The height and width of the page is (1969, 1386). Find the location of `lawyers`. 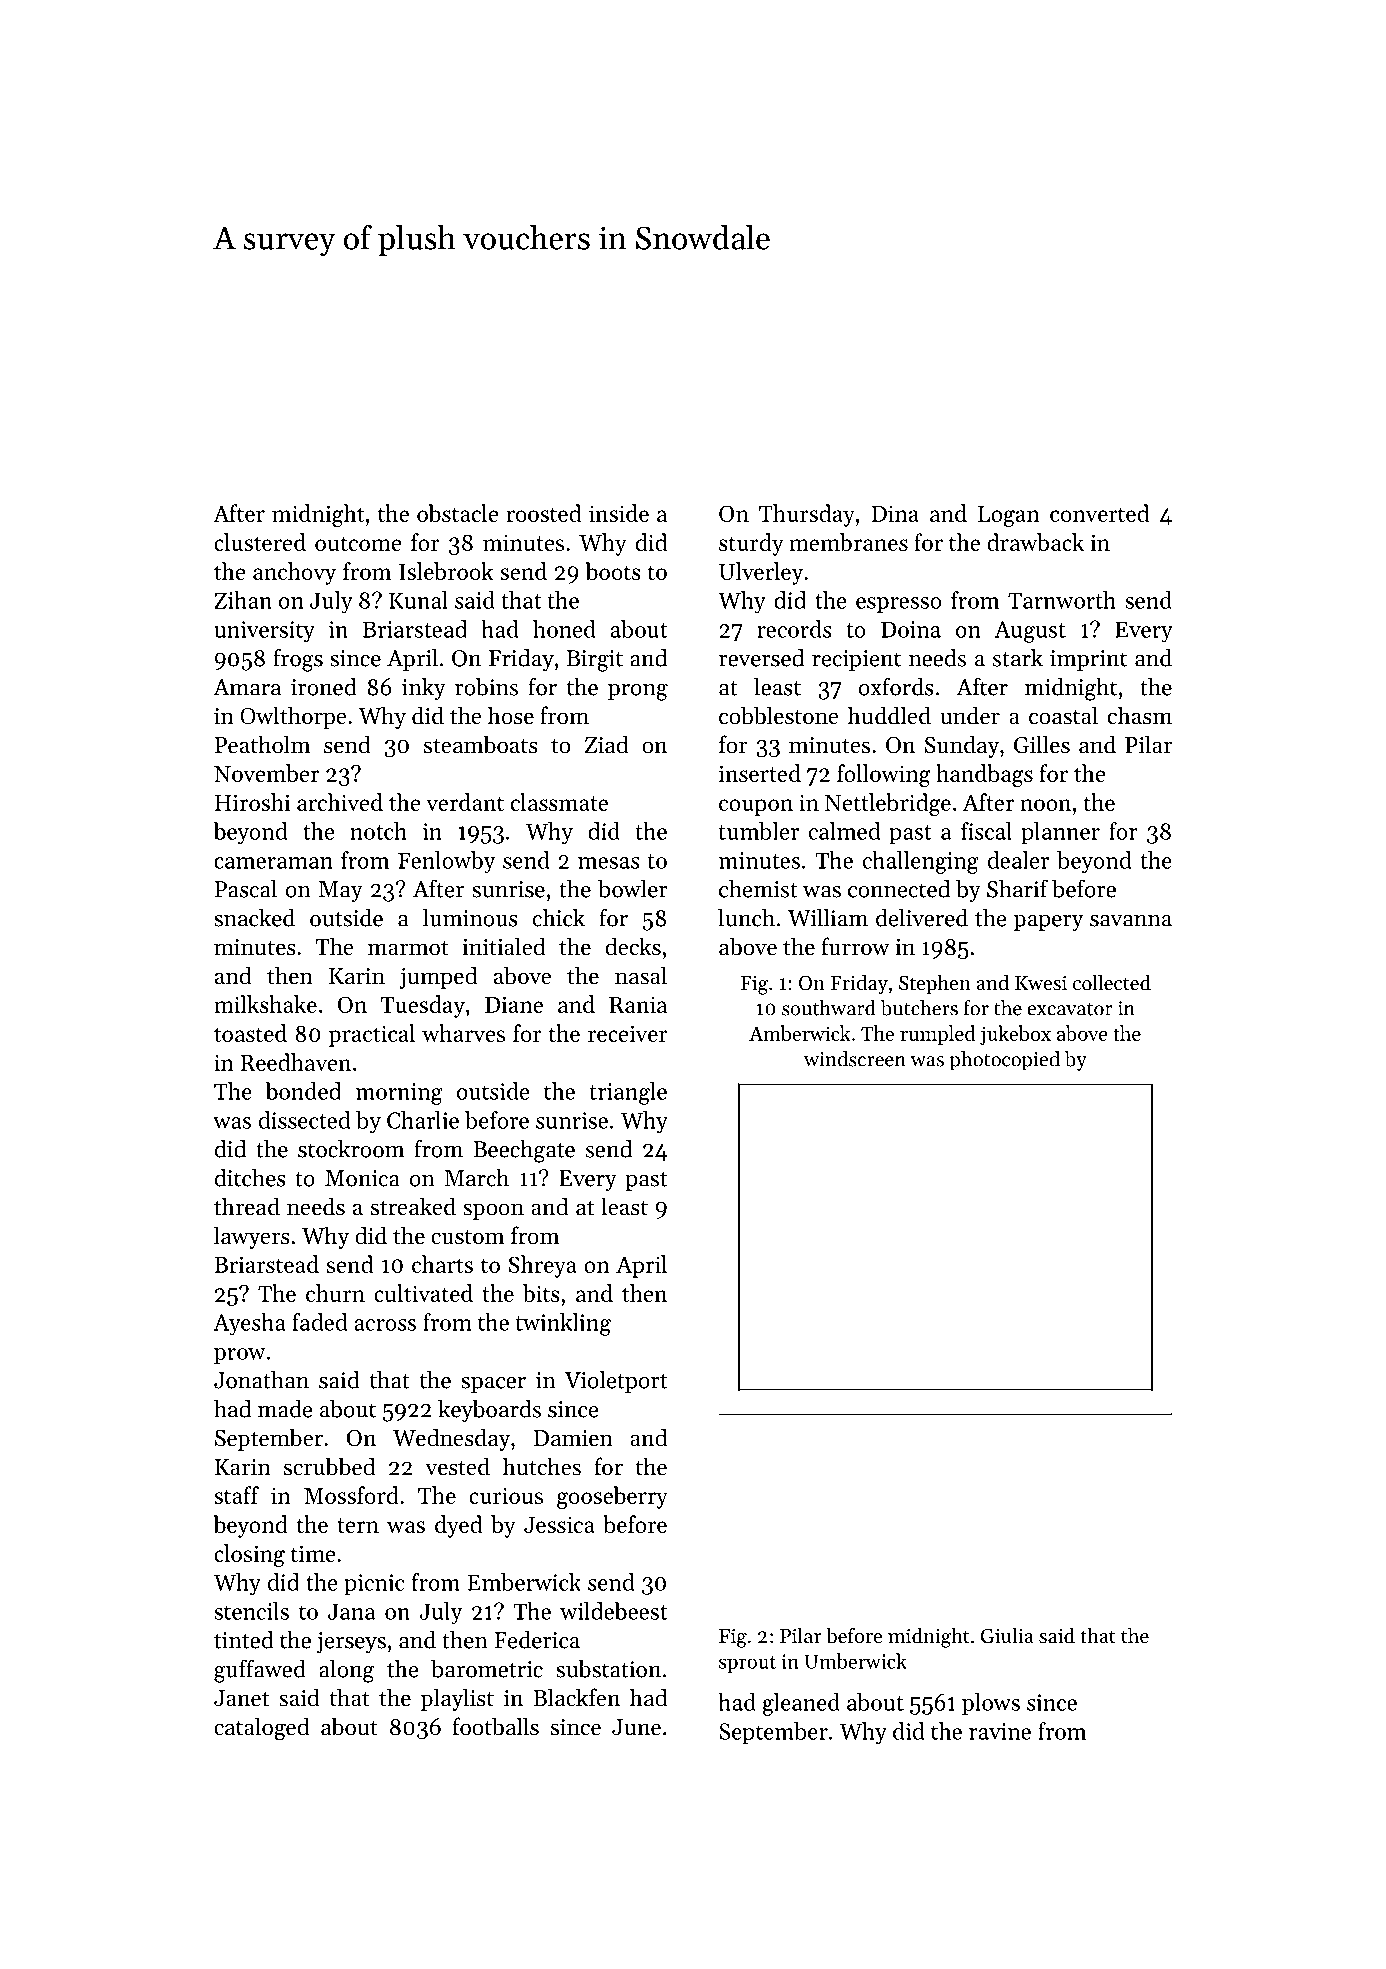

lawyers is located at coordinates (252, 1237).
